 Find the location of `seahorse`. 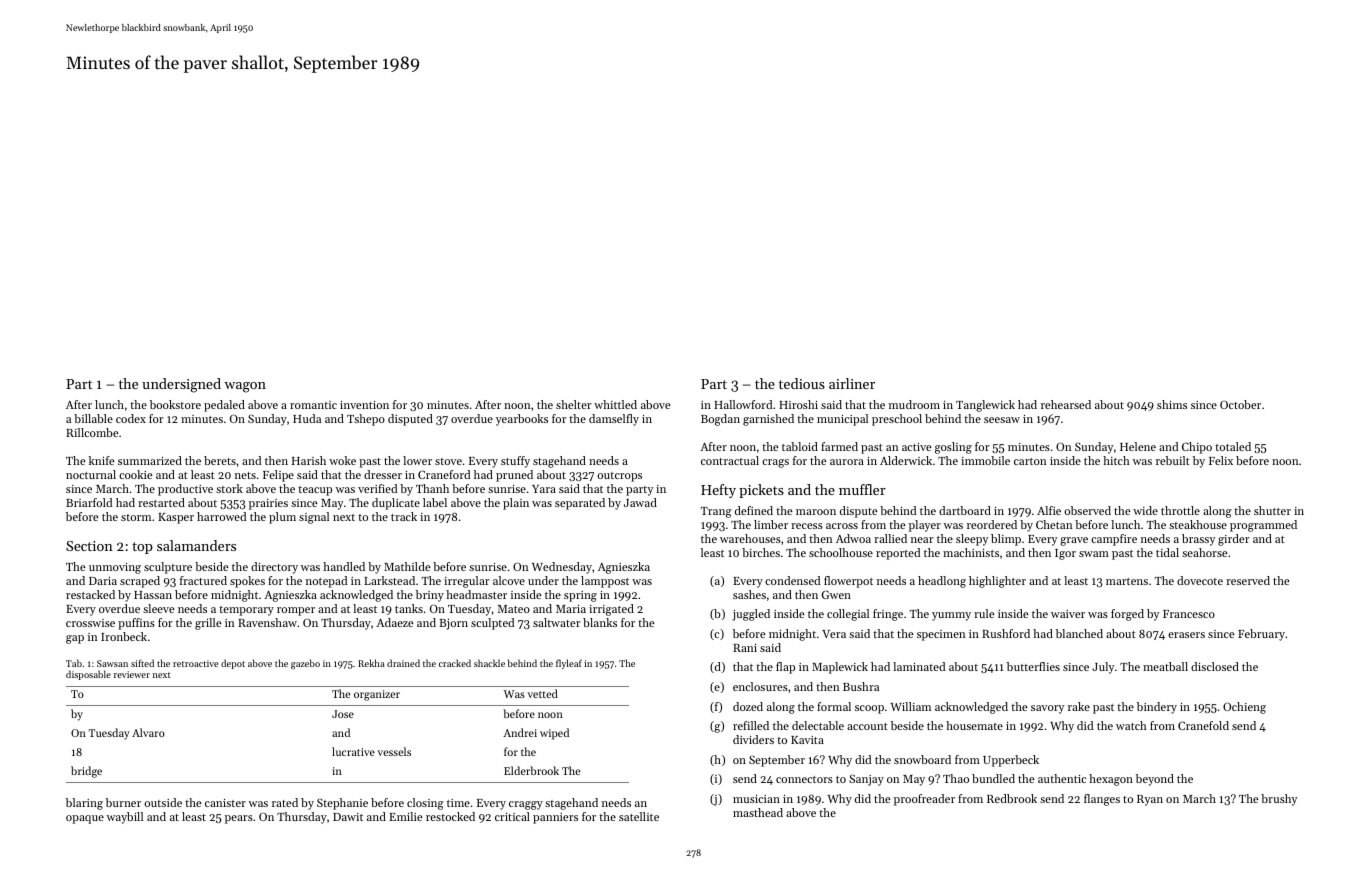

seahorse is located at coordinates (1204, 552).
